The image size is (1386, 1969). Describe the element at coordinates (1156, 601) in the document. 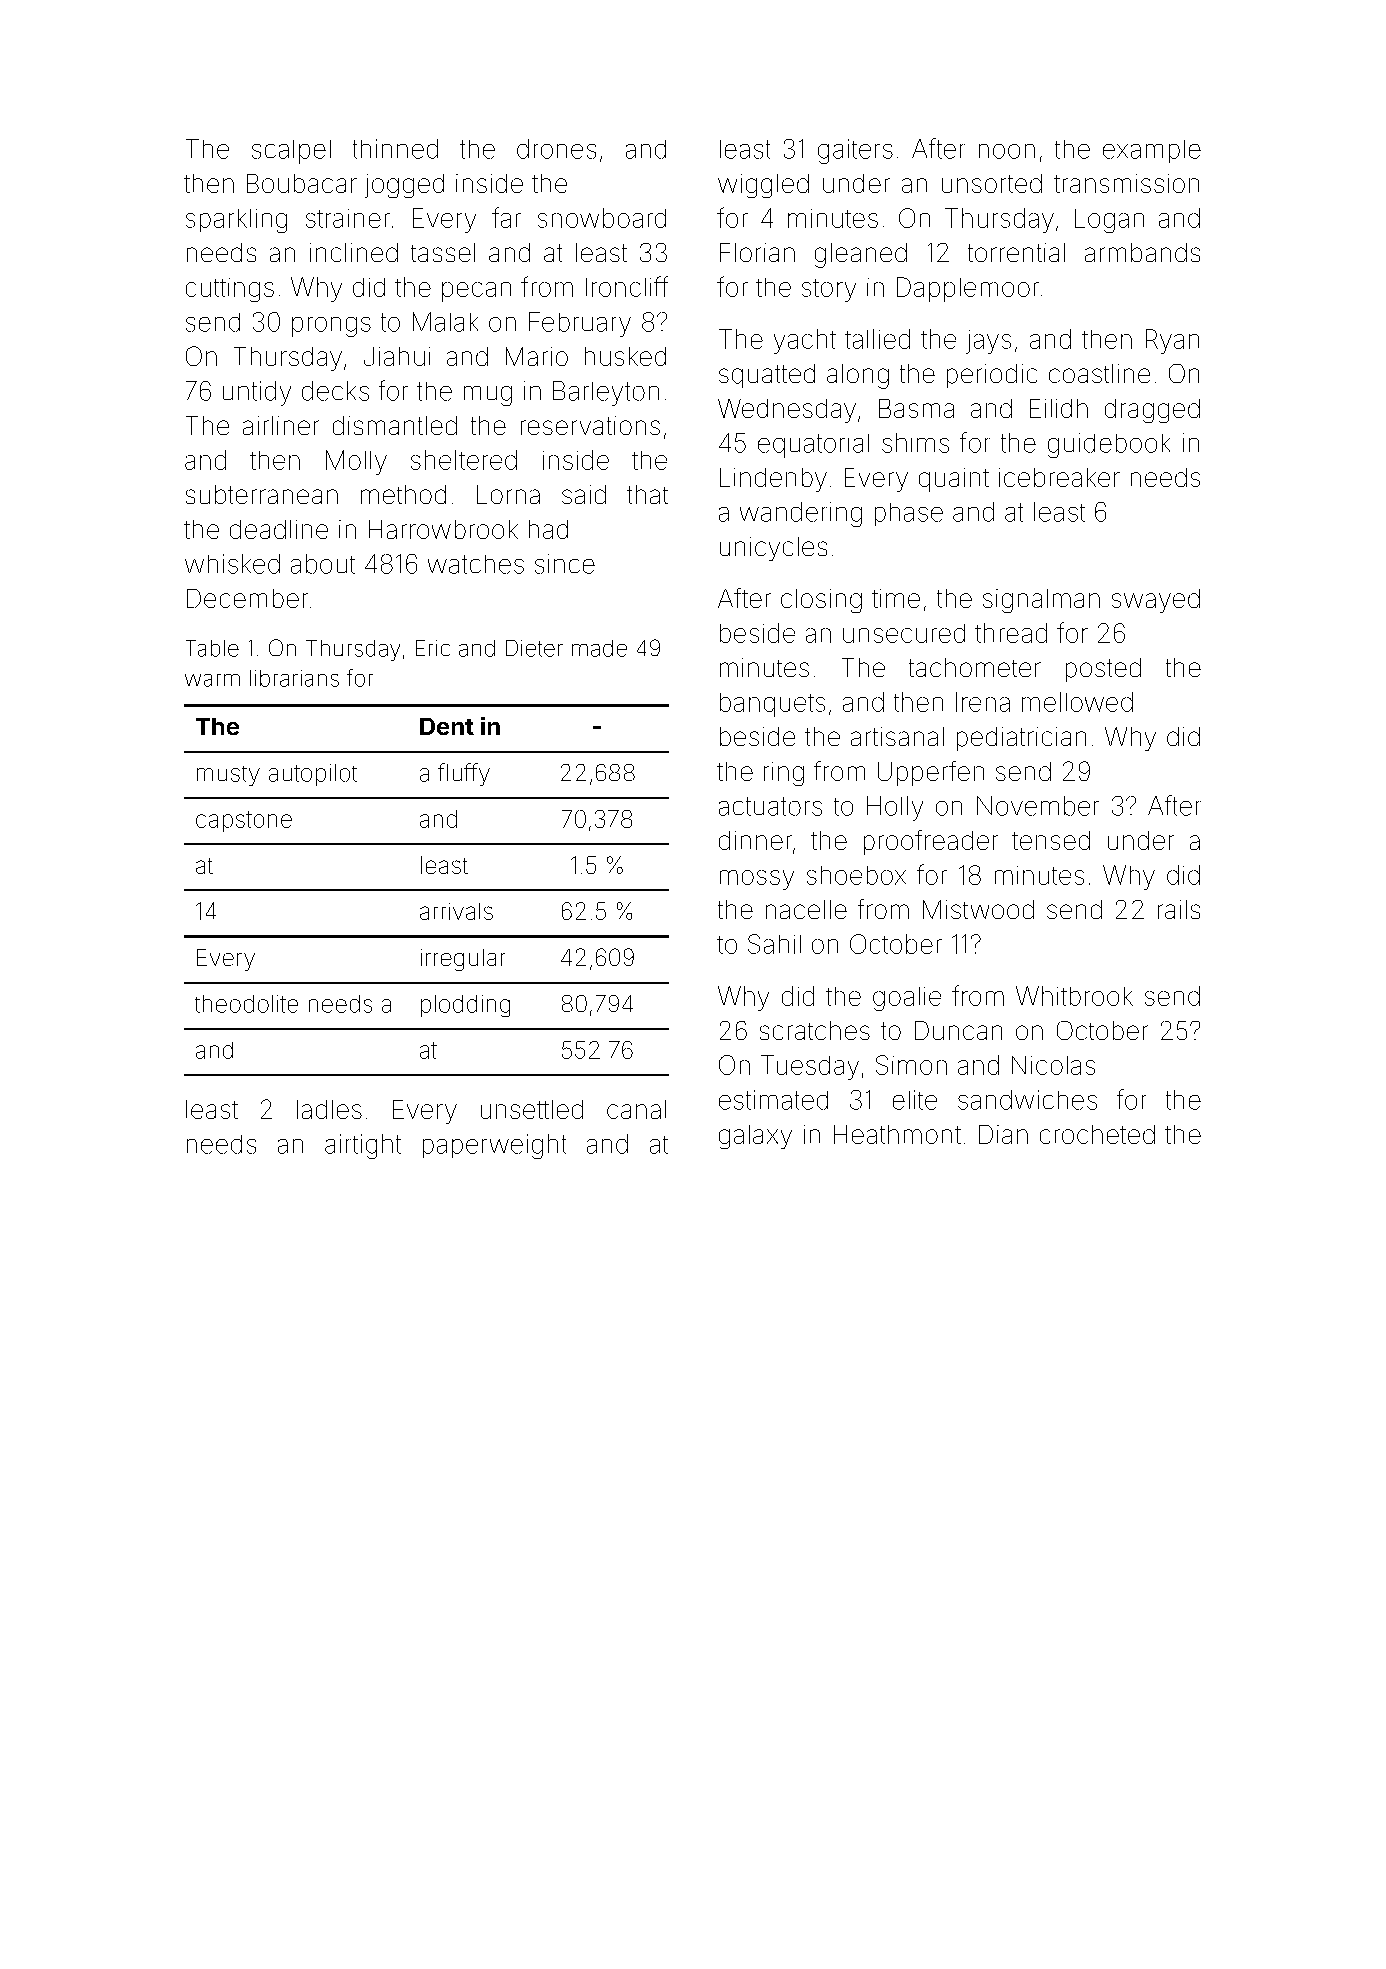

I see `swayed` at that location.
